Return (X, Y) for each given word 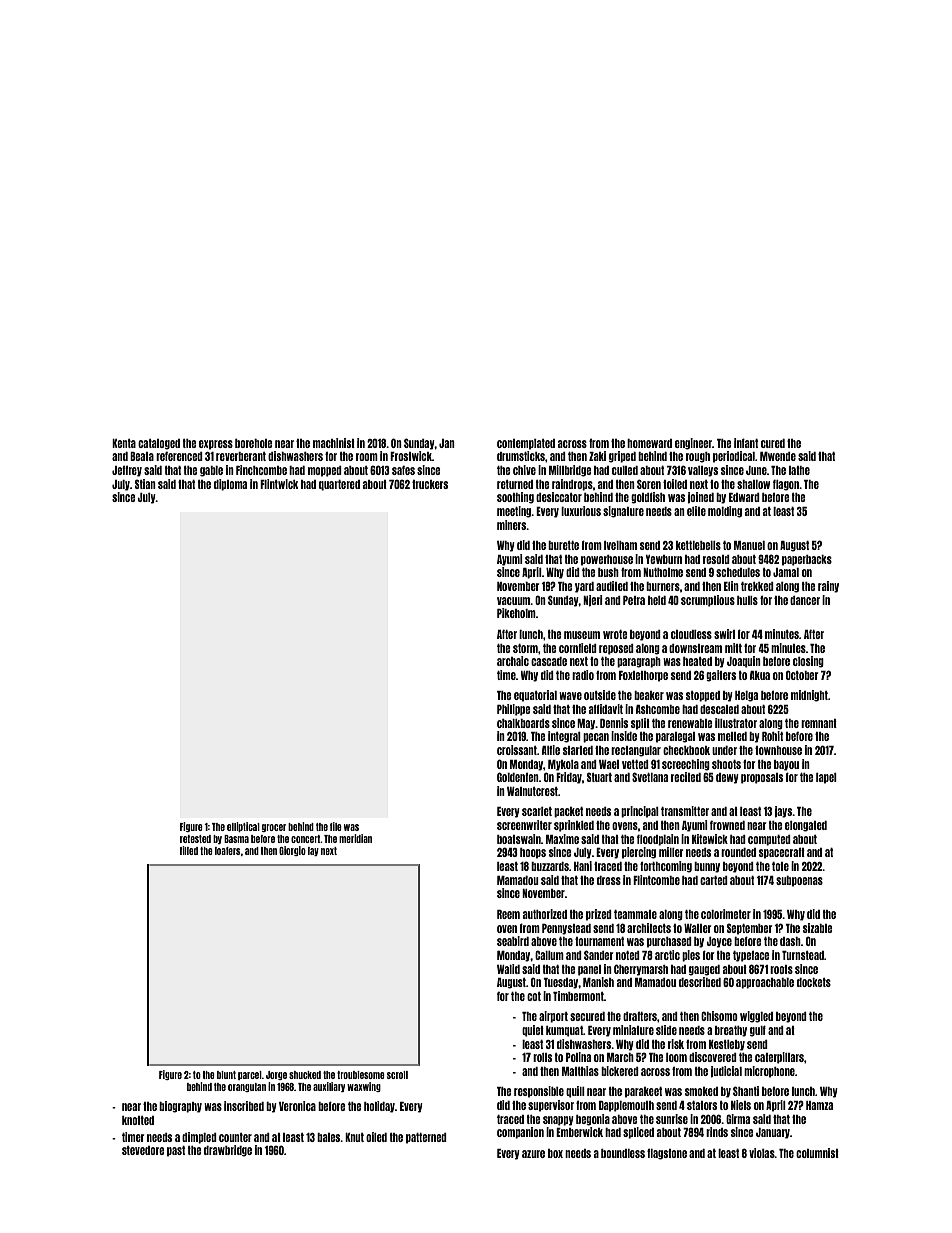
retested (195, 839)
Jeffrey (127, 471)
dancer (805, 600)
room (367, 457)
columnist (817, 1153)
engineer (693, 444)
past (176, 1151)
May (586, 724)
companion (520, 1133)
